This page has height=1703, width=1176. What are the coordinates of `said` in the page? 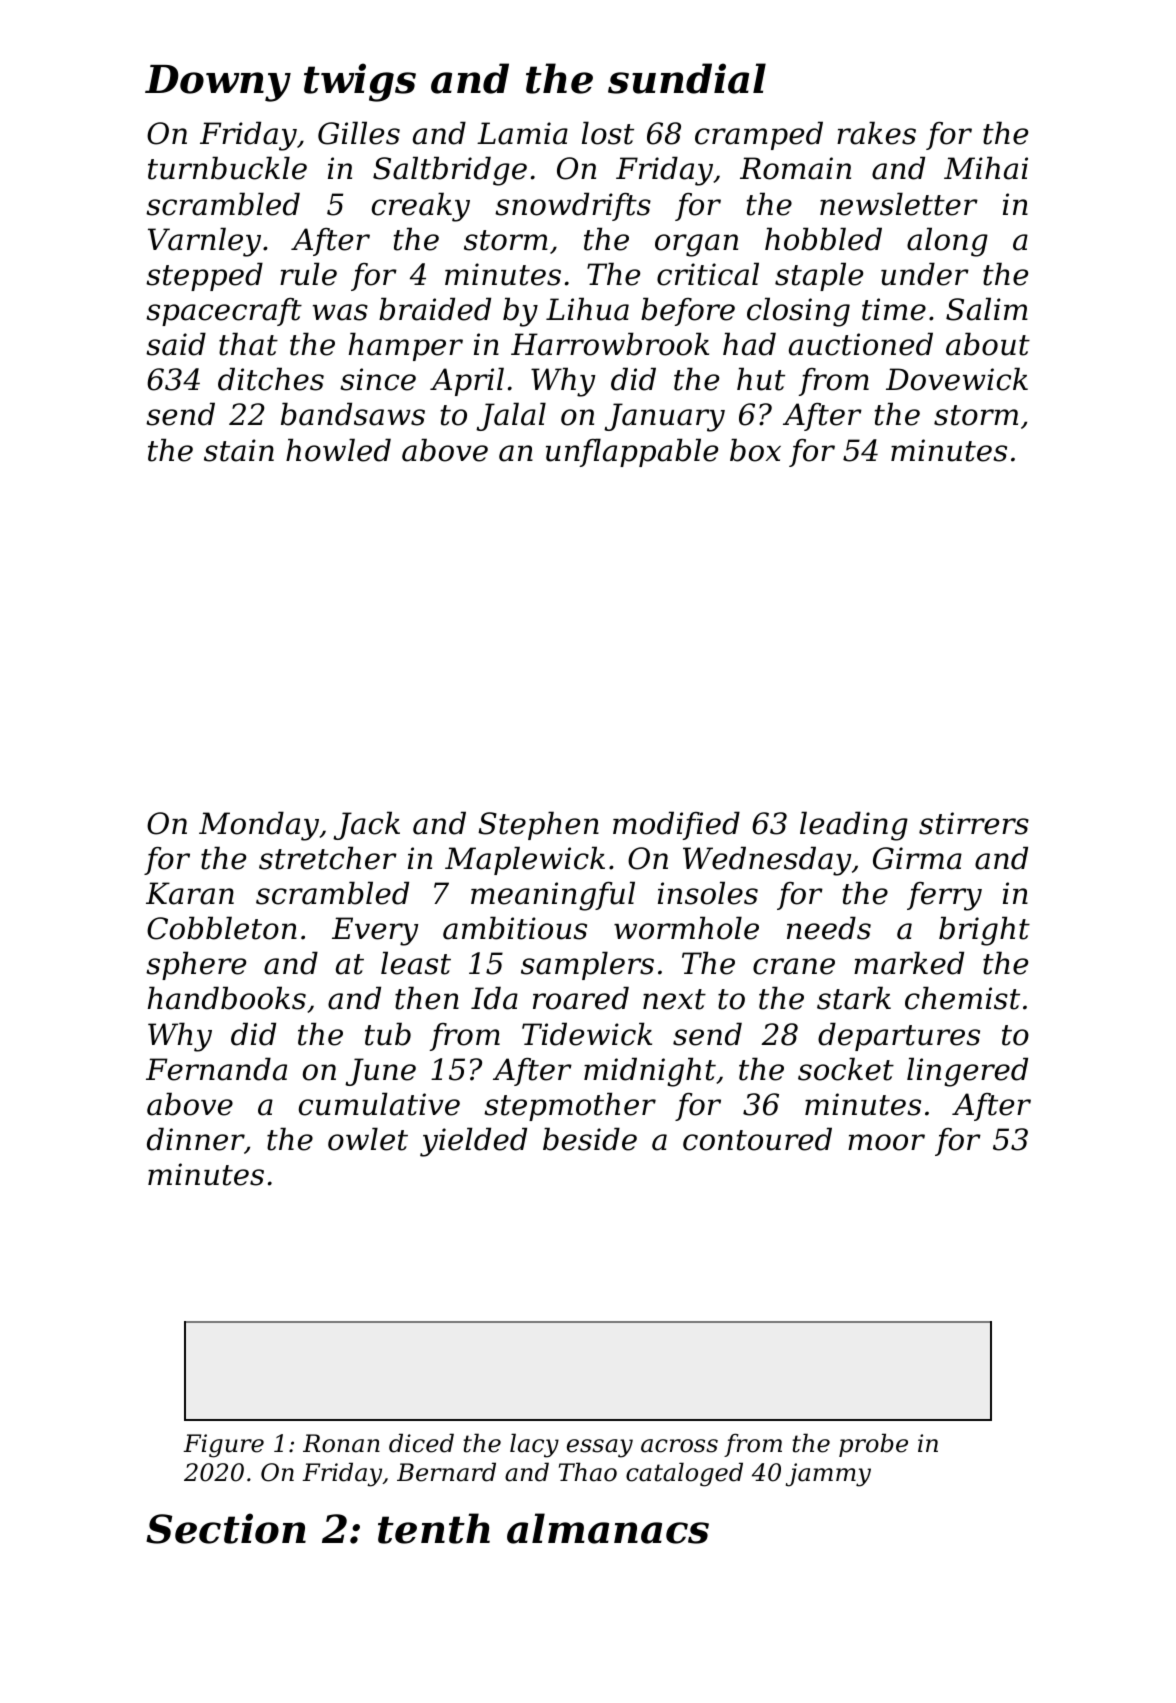 It's located at (176, 344).
